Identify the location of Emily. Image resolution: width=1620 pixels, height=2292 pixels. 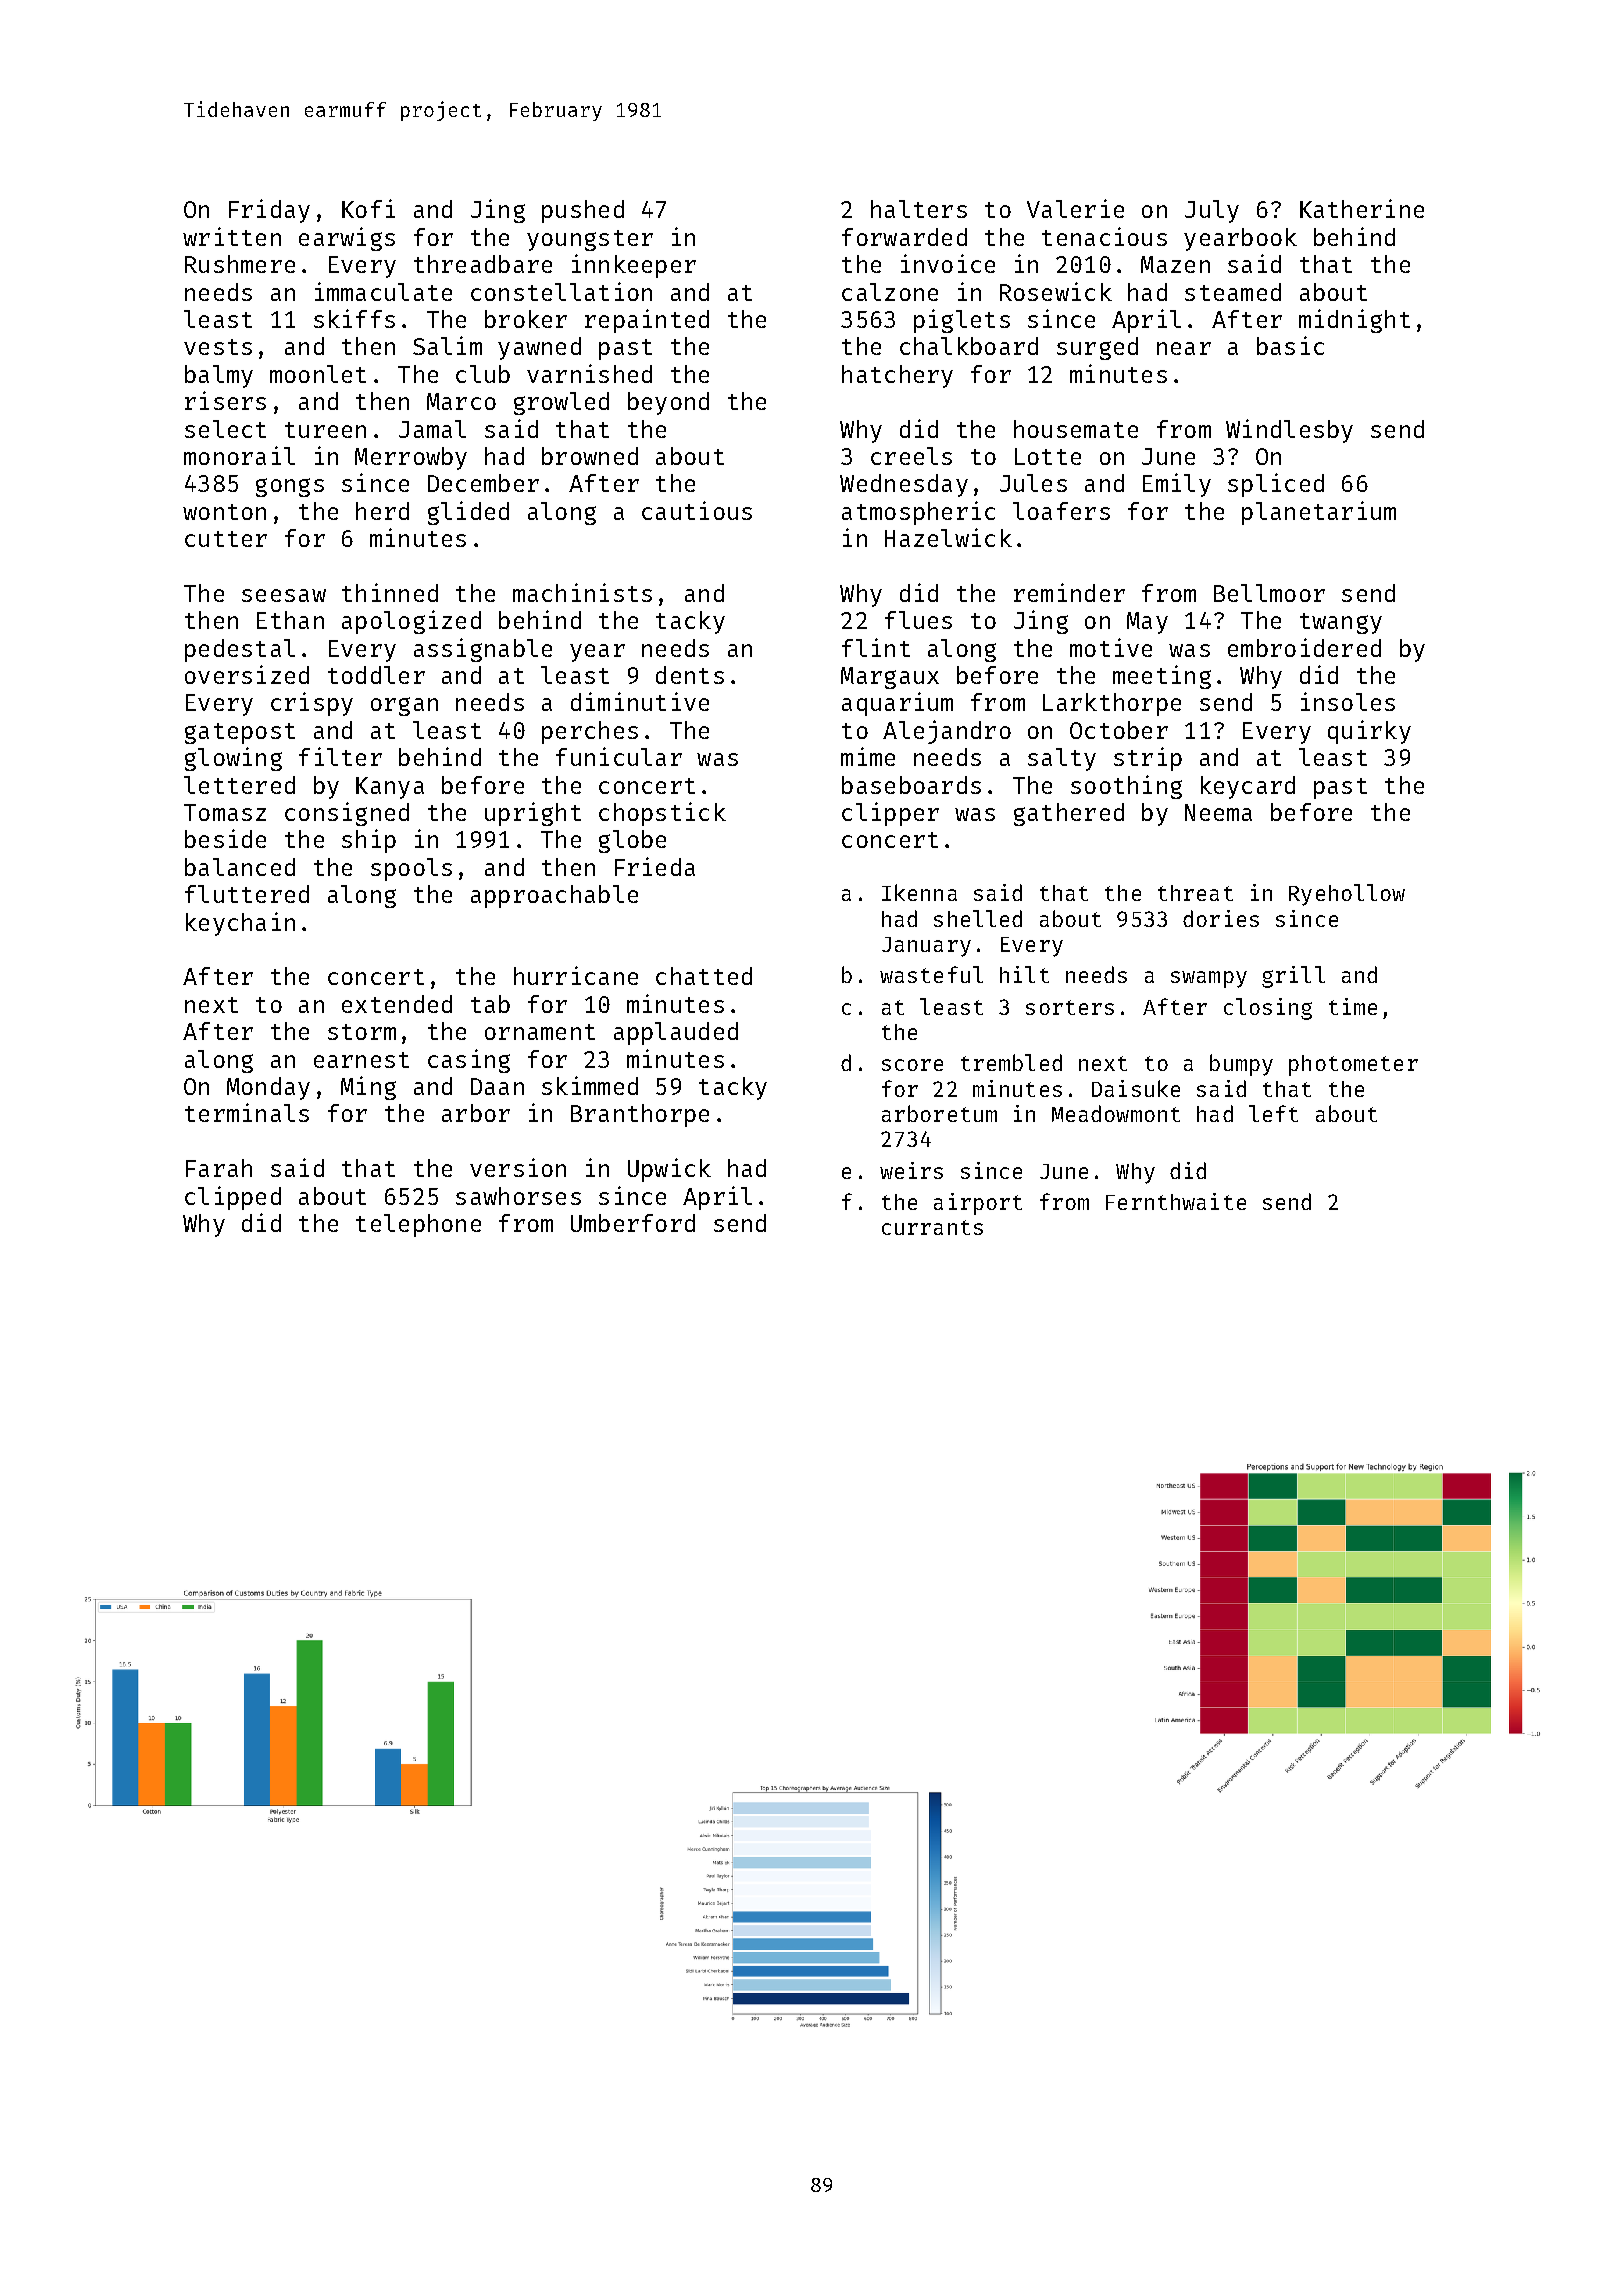
(1177, 485).
